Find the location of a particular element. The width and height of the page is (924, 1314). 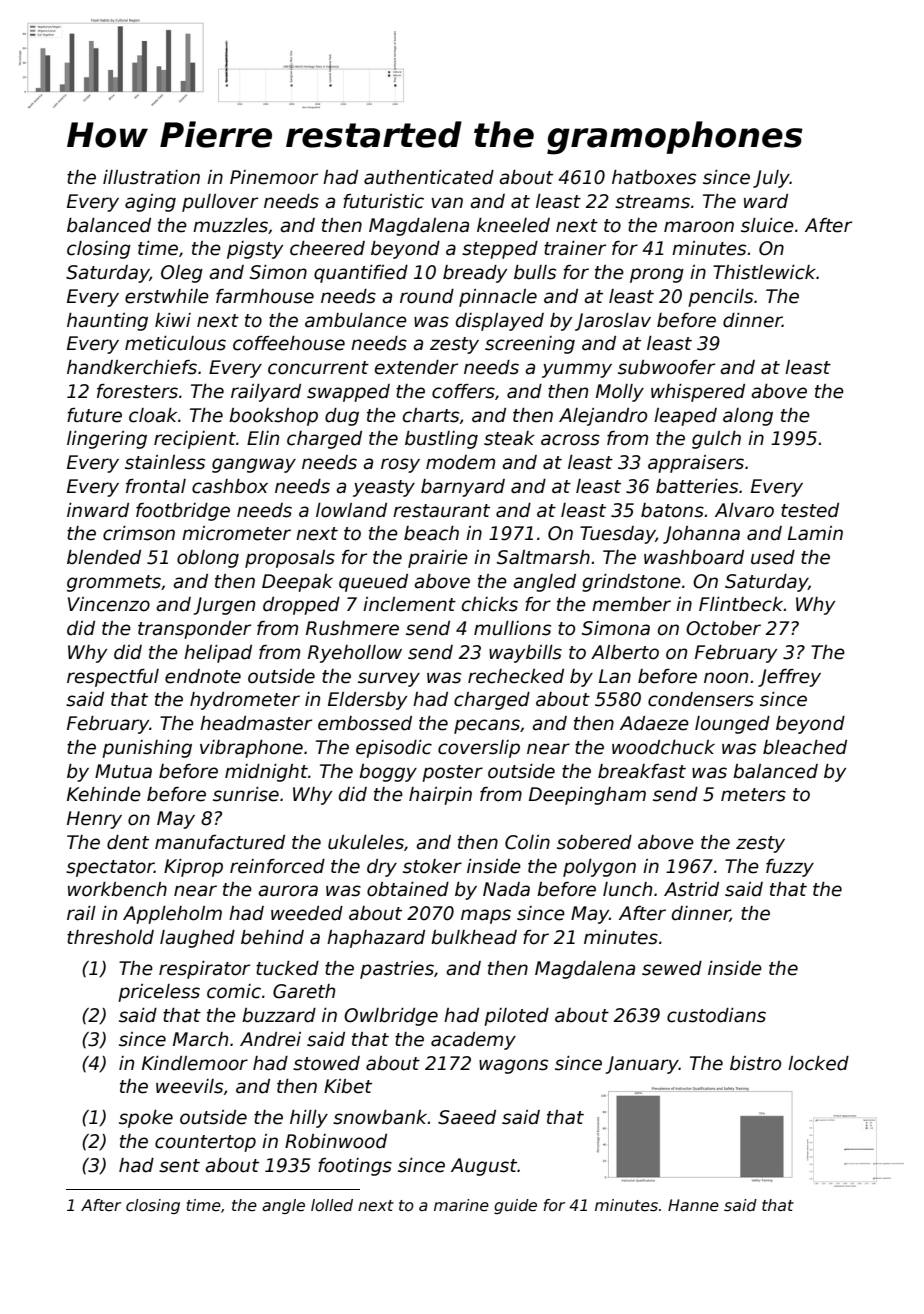

gangway is located at coordinates (254, 465).
